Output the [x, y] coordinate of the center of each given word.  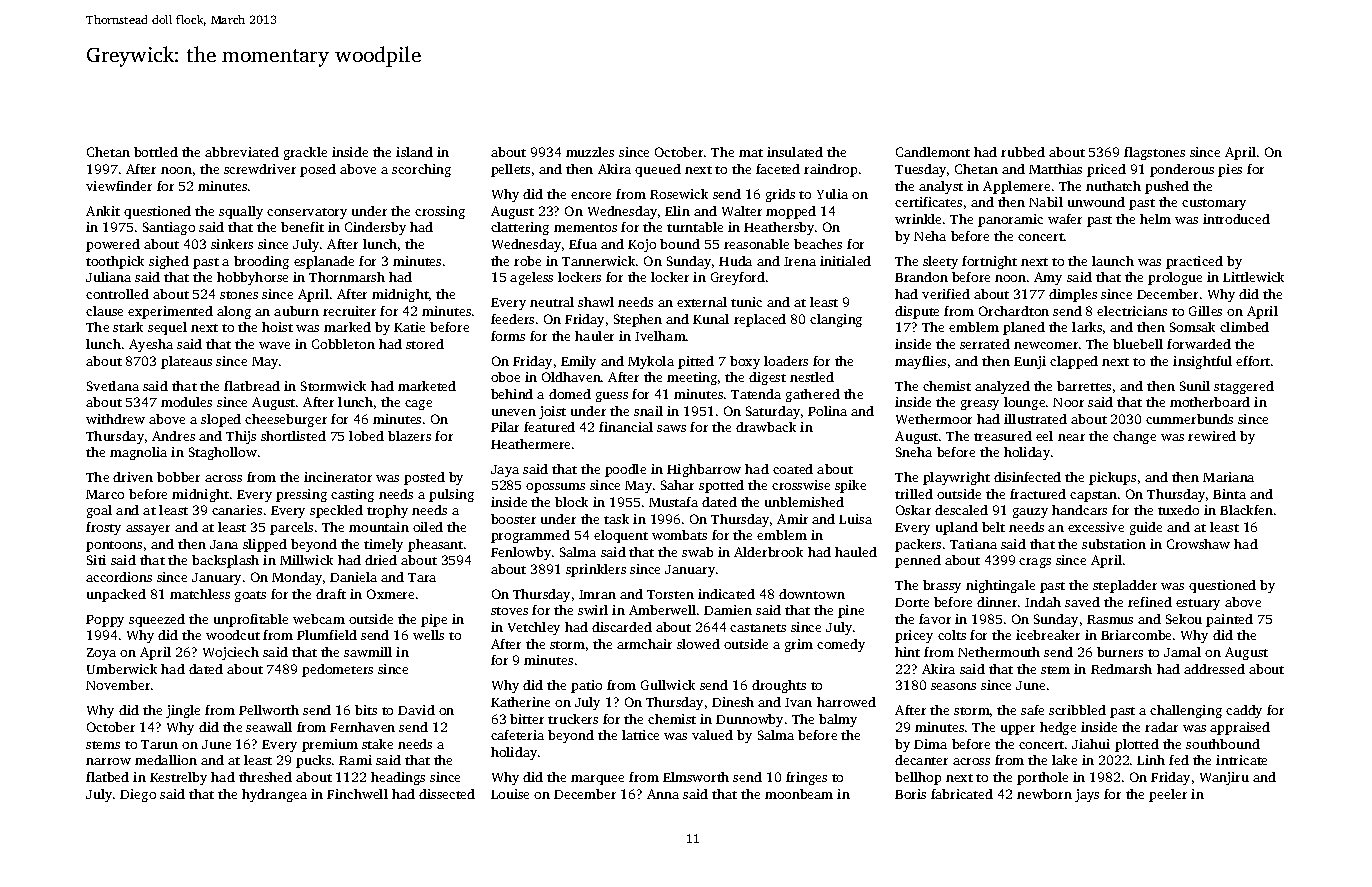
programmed [530, 536]
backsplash [225, 561]
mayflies [920, 362]
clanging [836, 320]
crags [1035, 563]
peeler [1168, 795]
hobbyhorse [252, 278]
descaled [961, 510]
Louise [510, 794]
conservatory [307, 213]
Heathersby [779, 228]
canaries [237, 510]
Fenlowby [521, 553]
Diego [138, 795]
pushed [1167, 187]
